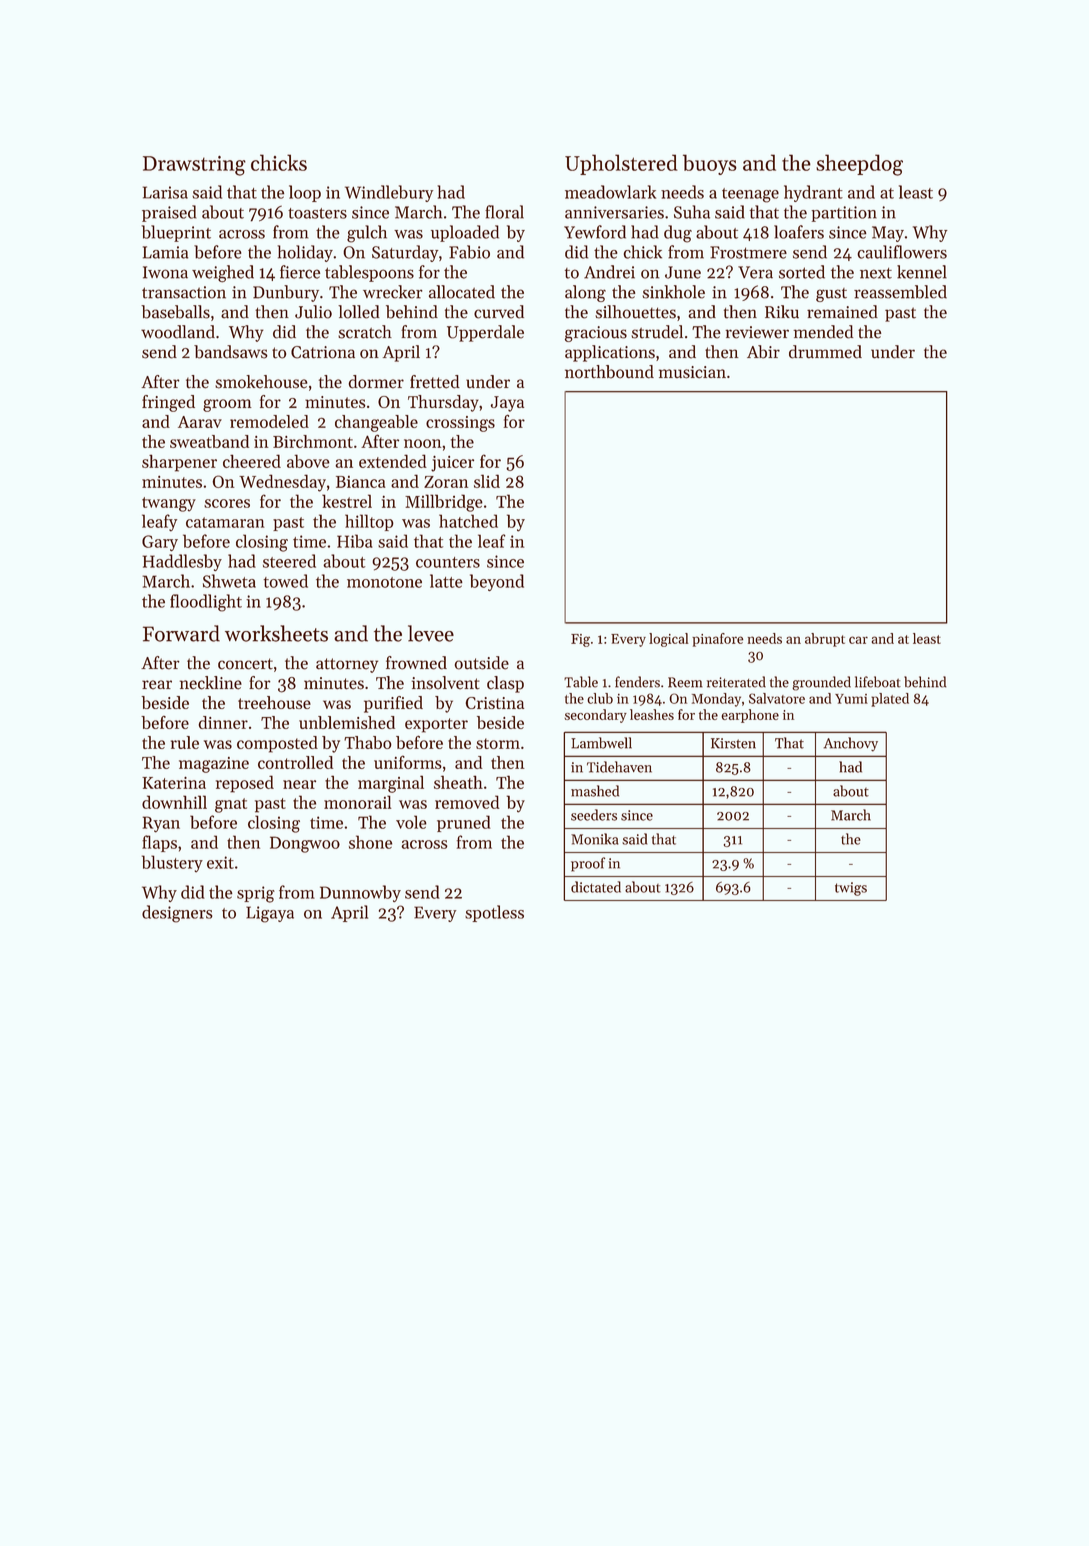 The image size is (1089, 1546). I want to click on fretted, so click(435, 382).
